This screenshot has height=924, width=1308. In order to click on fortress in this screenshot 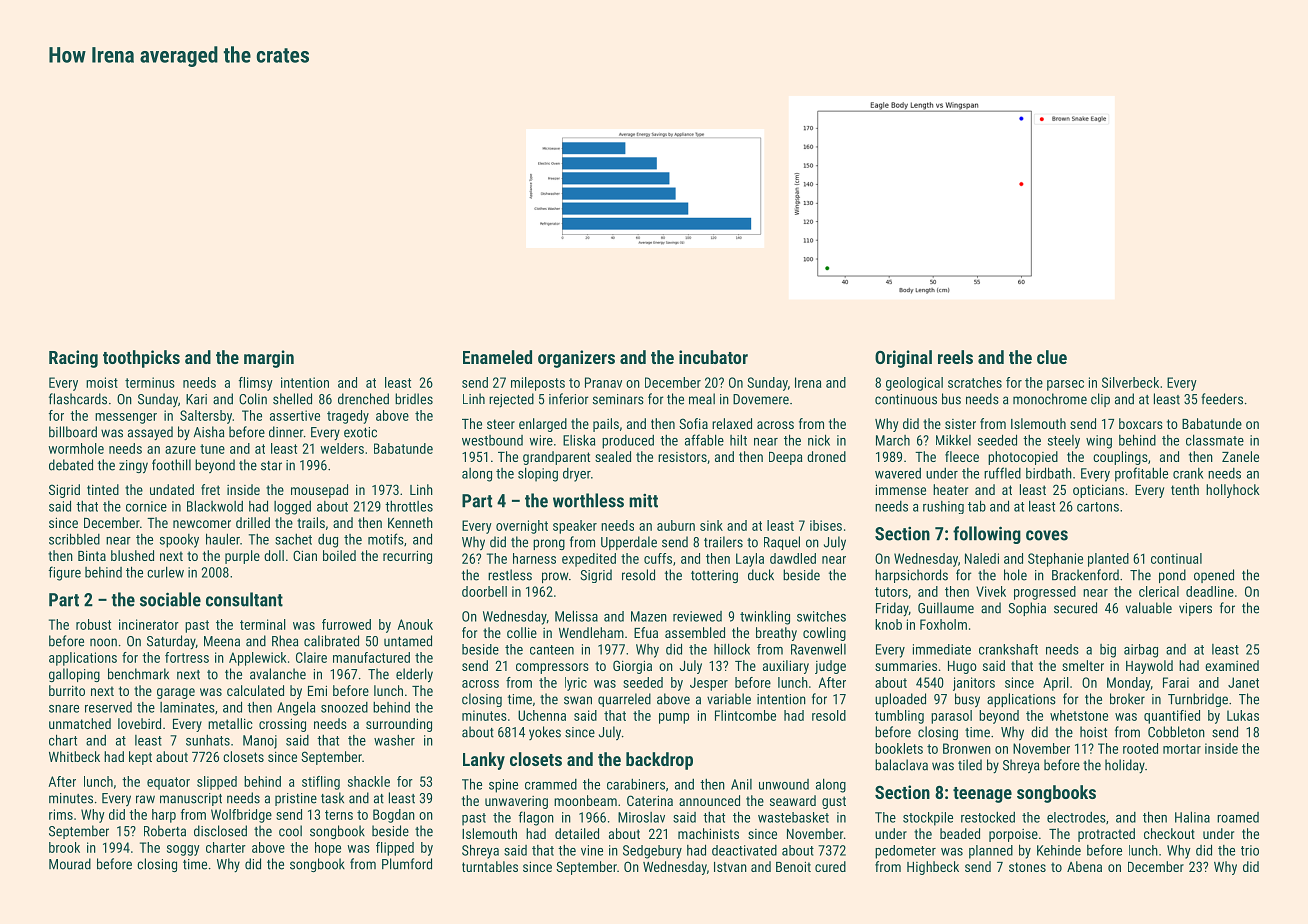, I will do `click(187, 657)`.
